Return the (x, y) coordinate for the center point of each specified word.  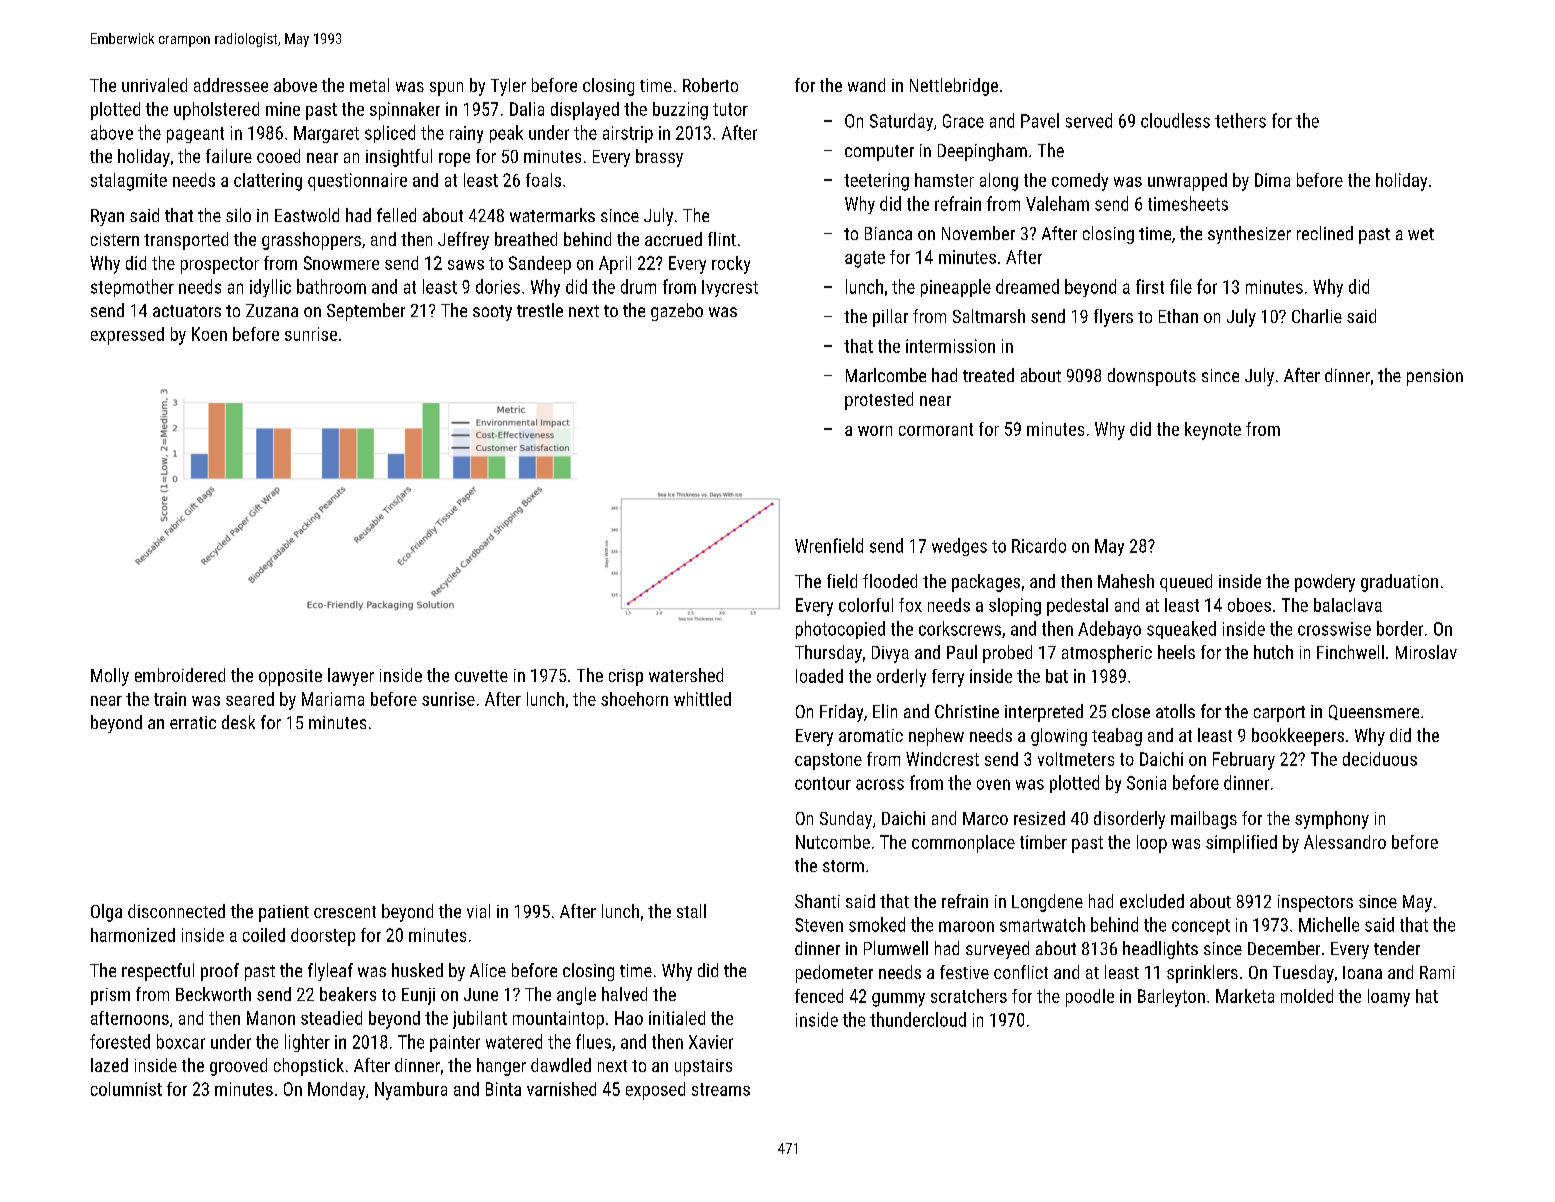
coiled (264, 935)
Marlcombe (886, 375)
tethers (1240, 120)
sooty (492, 313)
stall (691, 911)
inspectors (1315, 903)
